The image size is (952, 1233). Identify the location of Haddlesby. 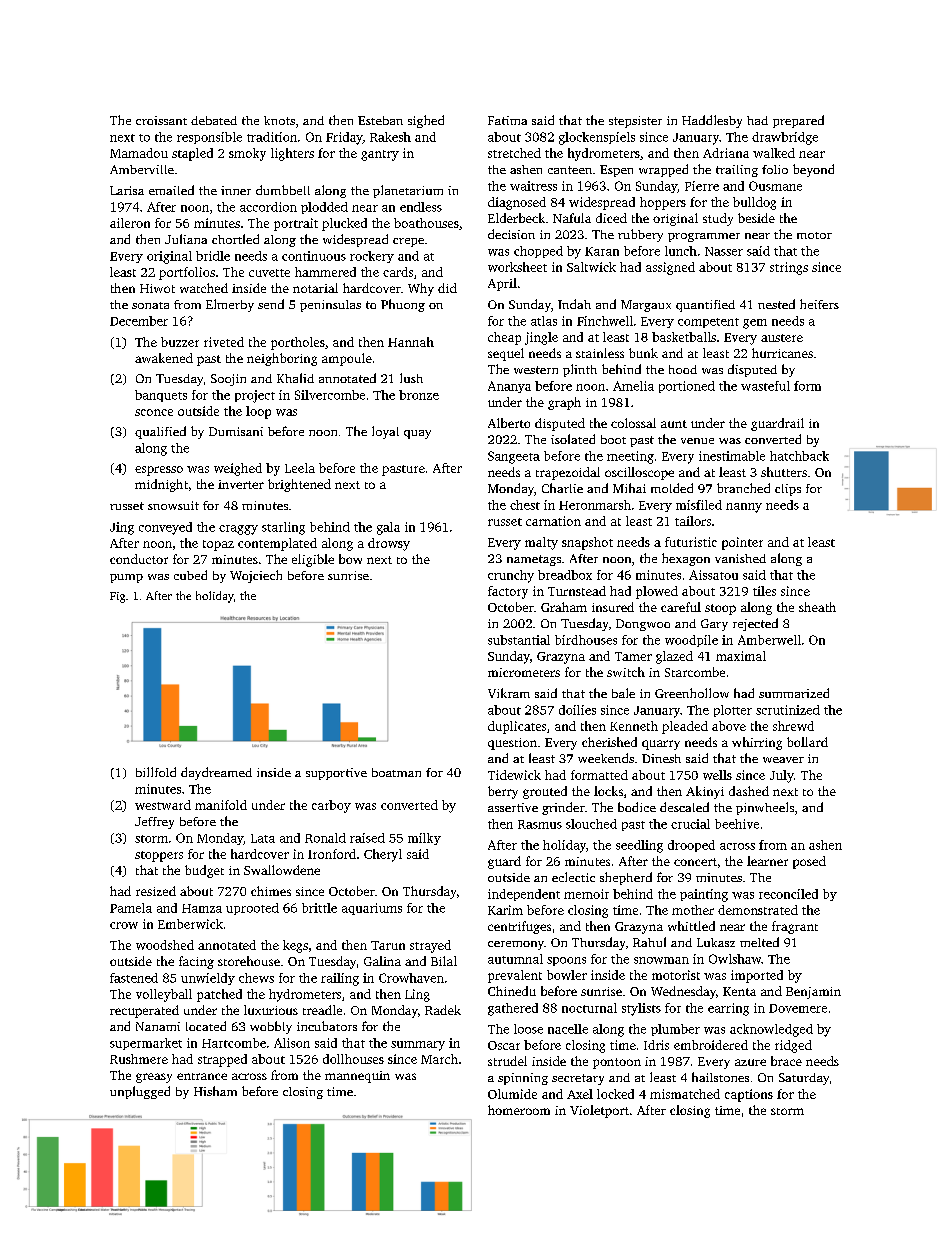
(712, 121).
